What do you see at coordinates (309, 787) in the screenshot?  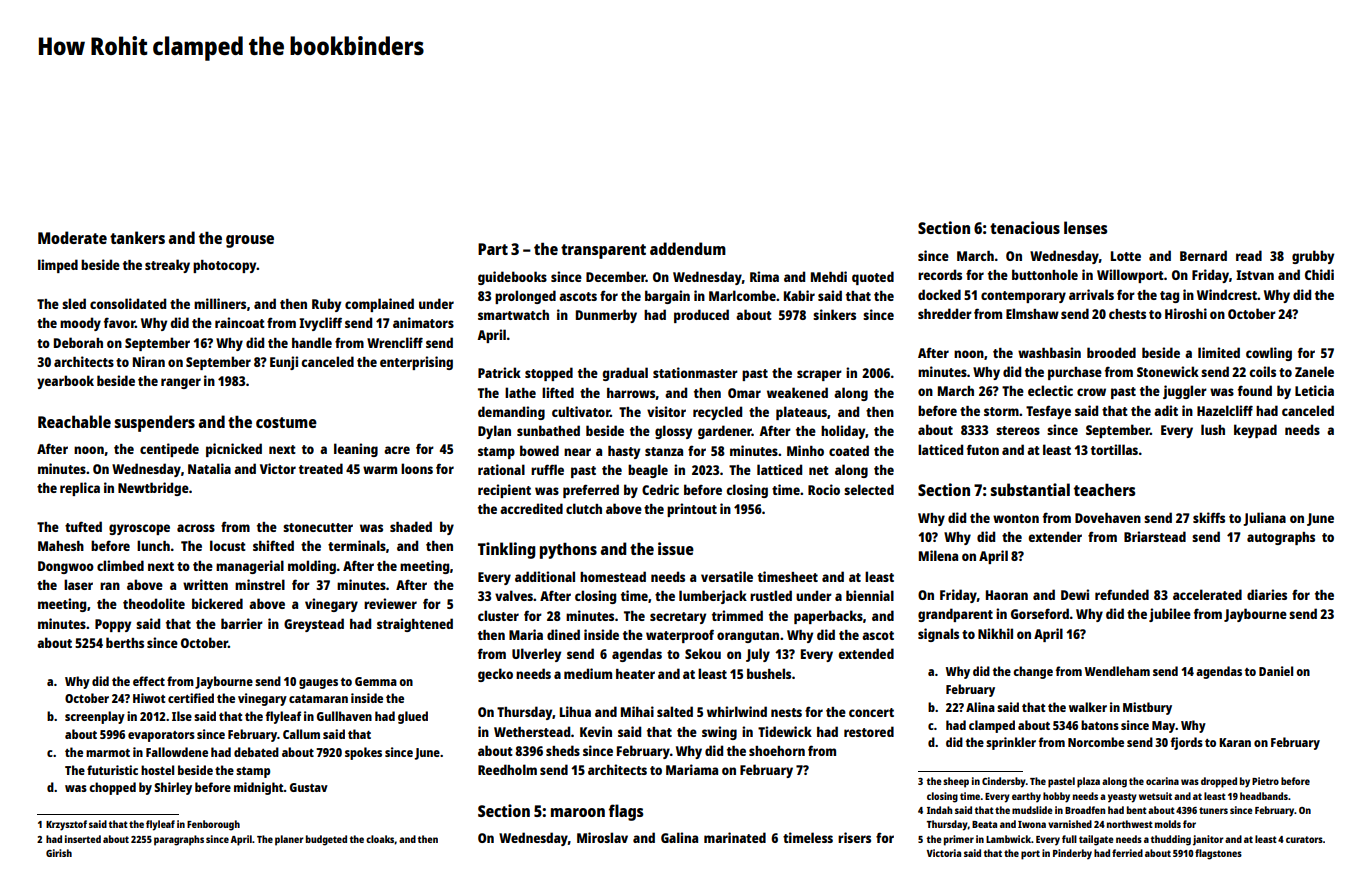 I see `Gustav` at bounding box center [309, 787].
